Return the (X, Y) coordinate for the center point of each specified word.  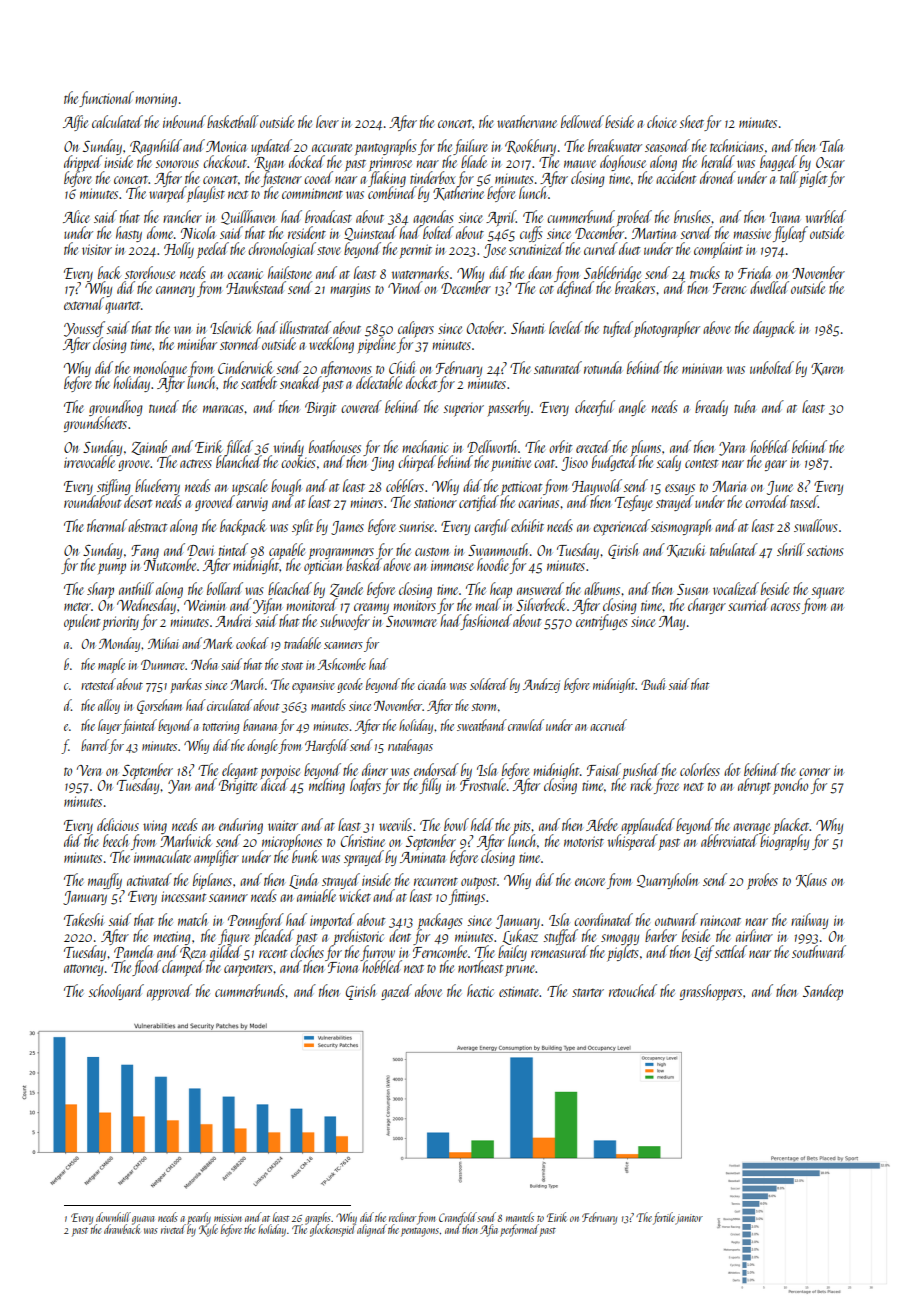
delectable (379, 382)
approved (169, 992)
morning (156, 100)
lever (327, 121)
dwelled (769, 287)
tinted (233, 549)
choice (662, 121)
